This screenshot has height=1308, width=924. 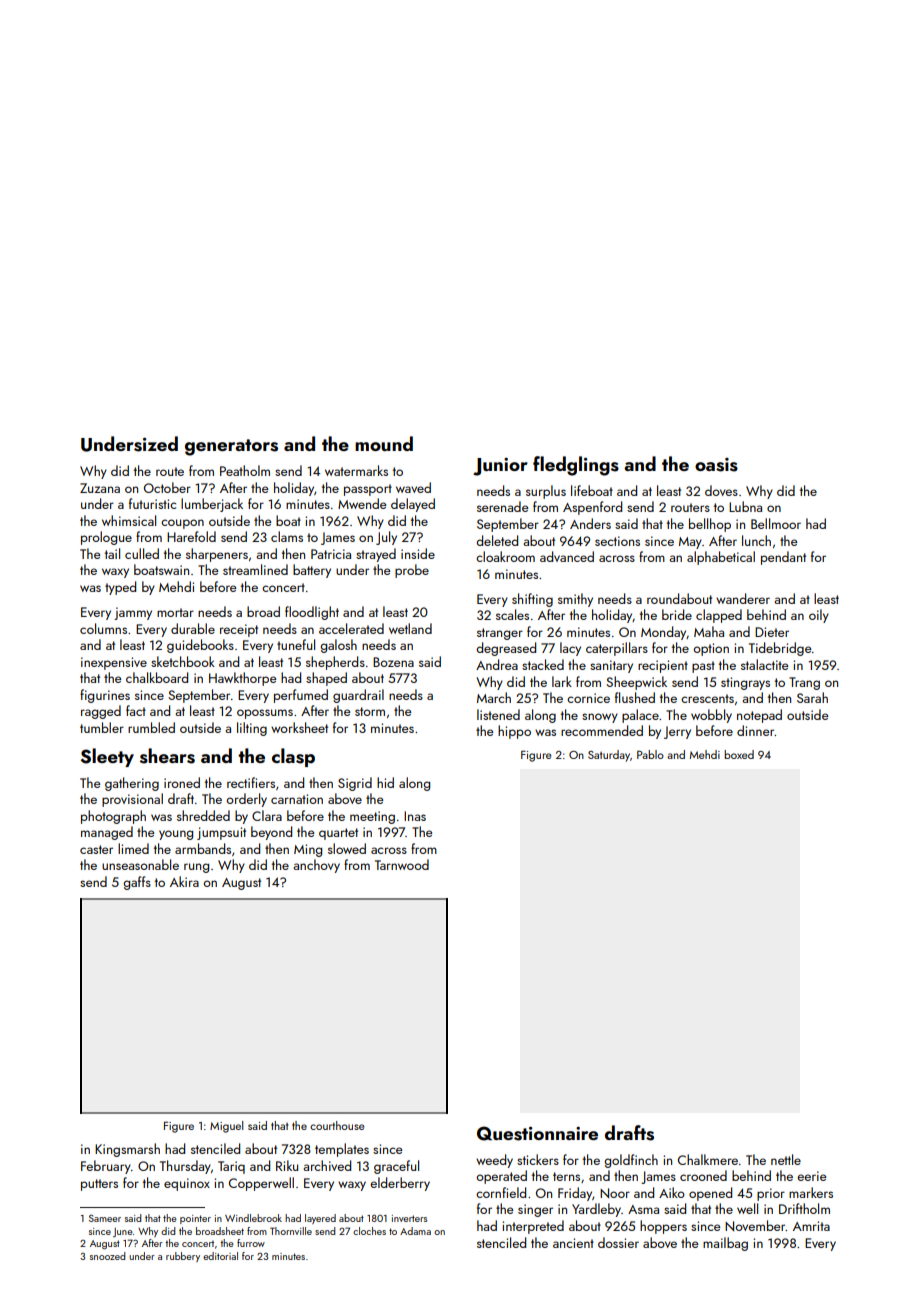 I want to click on oasis, so click(x=716, y=465).
